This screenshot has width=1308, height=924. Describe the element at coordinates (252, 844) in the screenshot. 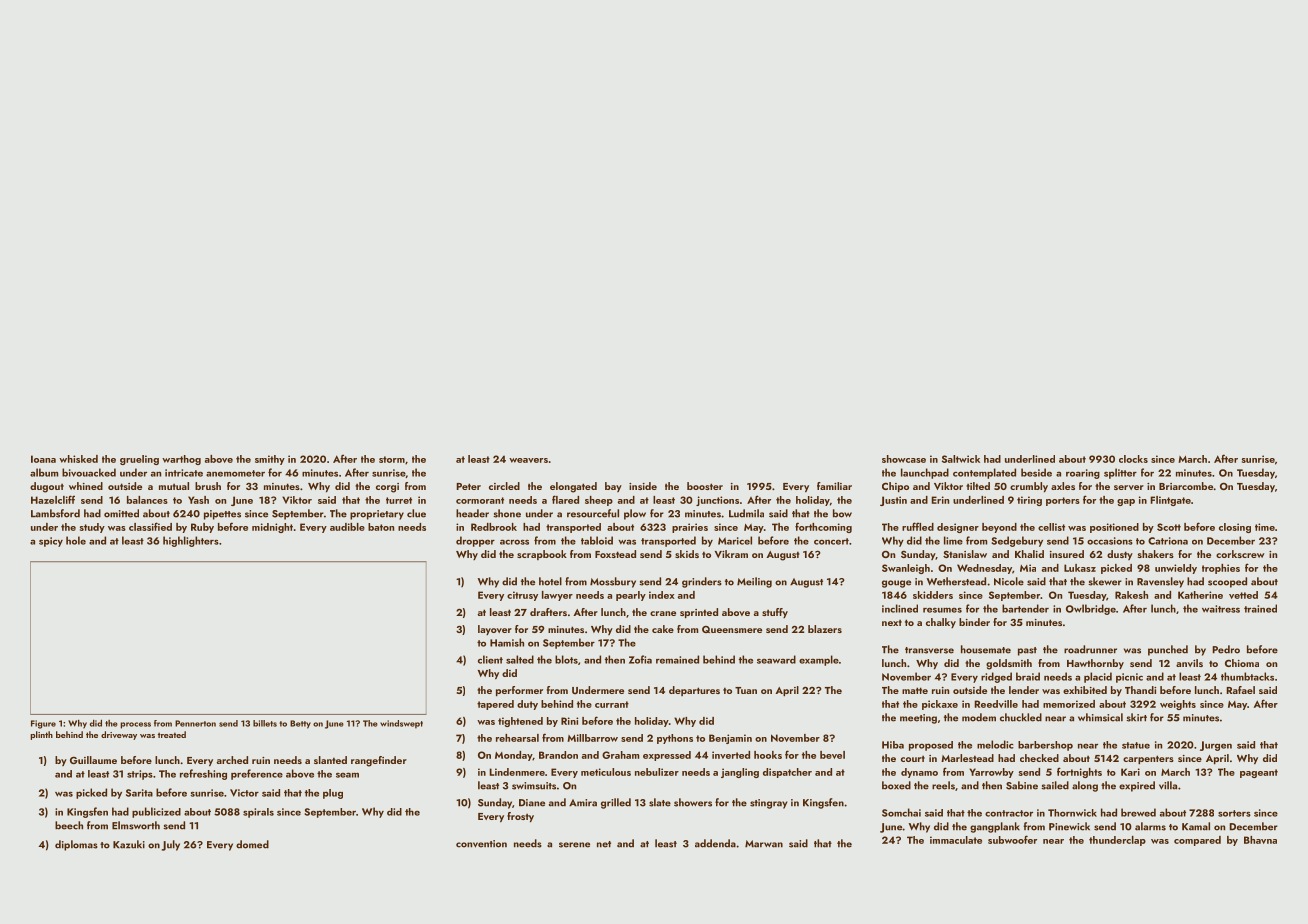

I see `domed` at that location.
